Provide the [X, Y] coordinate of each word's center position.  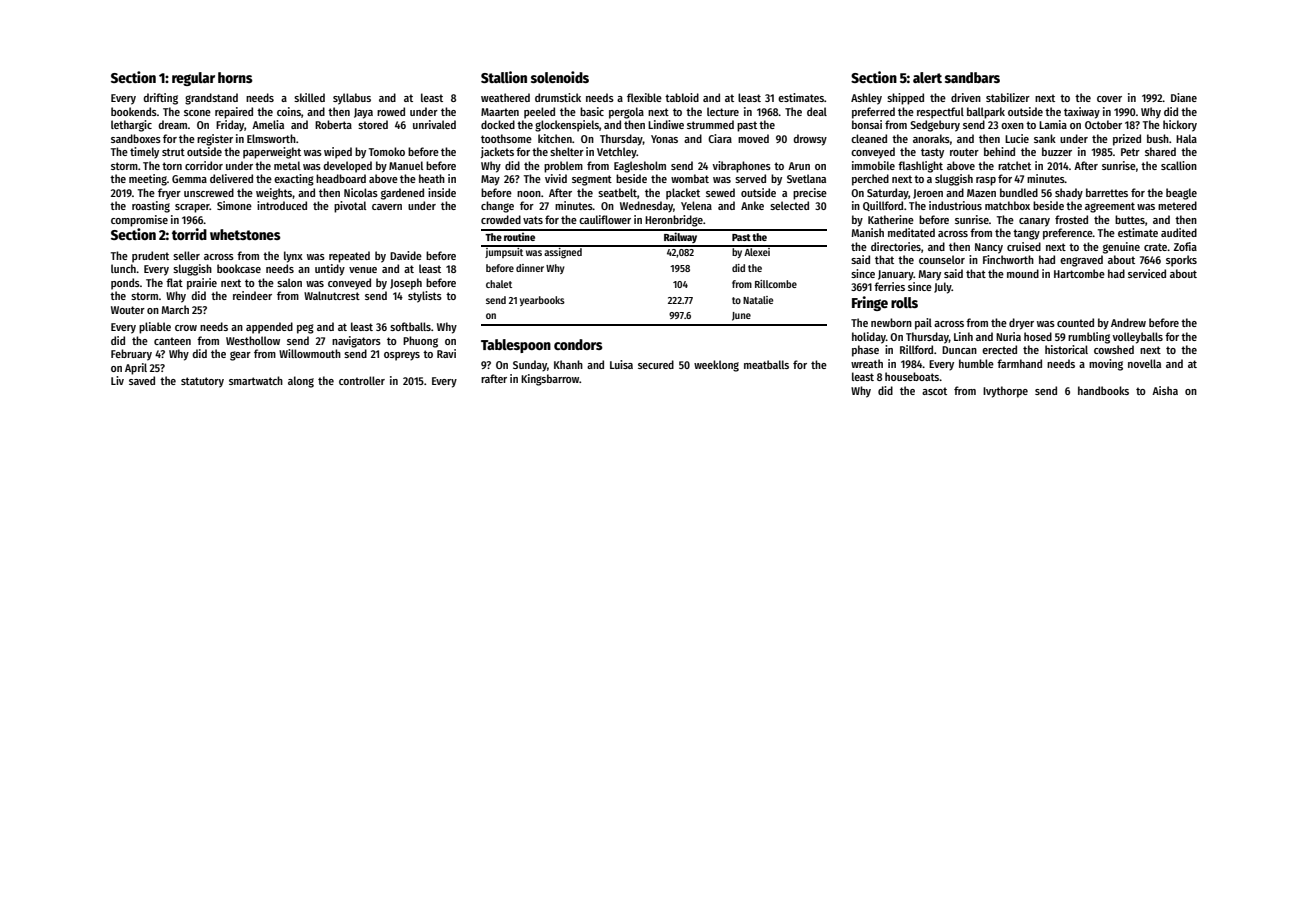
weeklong [716, 366]
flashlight [920, 167]
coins [289, 111]
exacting [294, 180]
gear [240, 356]
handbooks [1103, 390]
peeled [539, 113]
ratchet [1014, 165]
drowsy [810, 140]
